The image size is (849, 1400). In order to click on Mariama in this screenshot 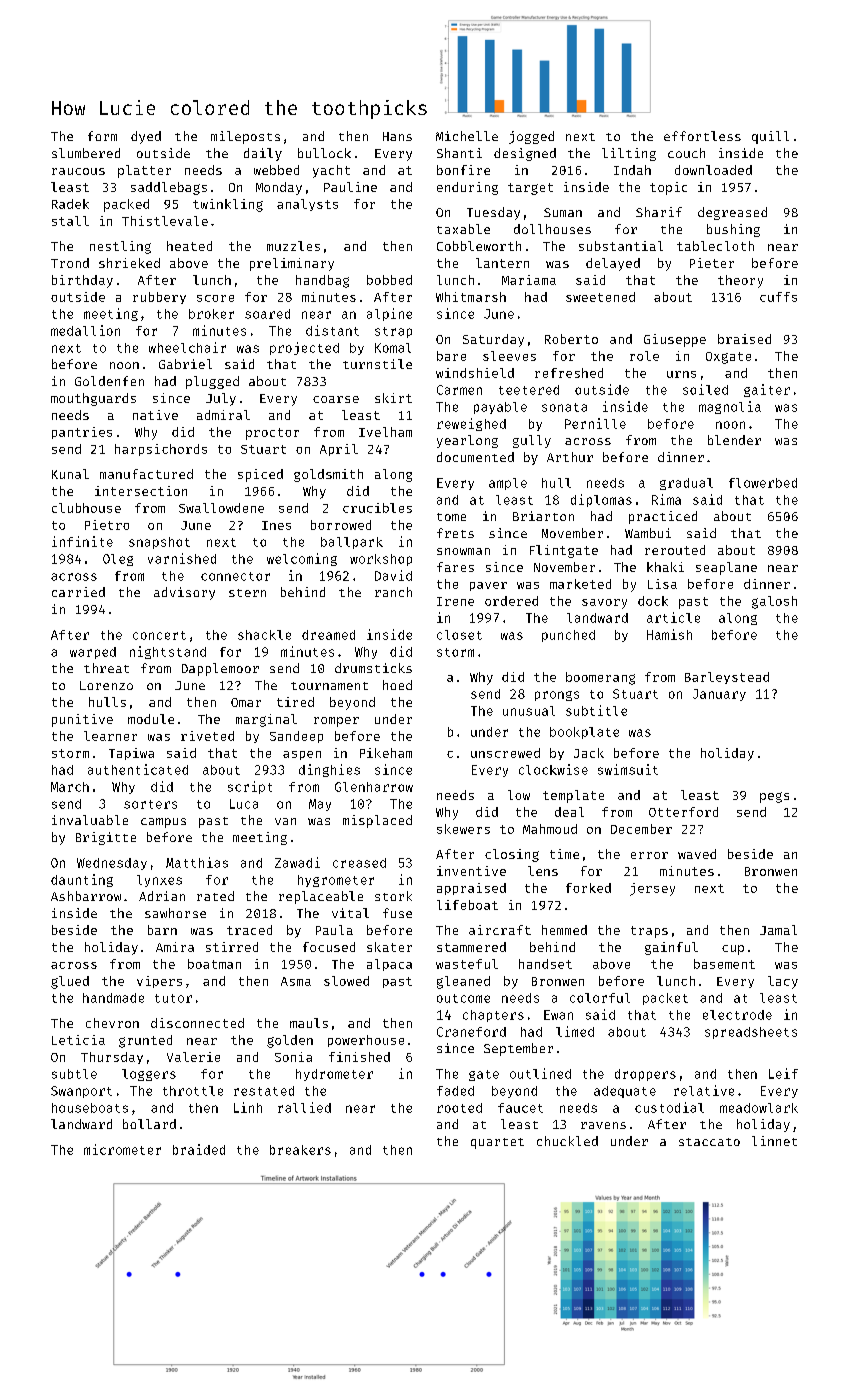, I will do `click(529, 280)`.
